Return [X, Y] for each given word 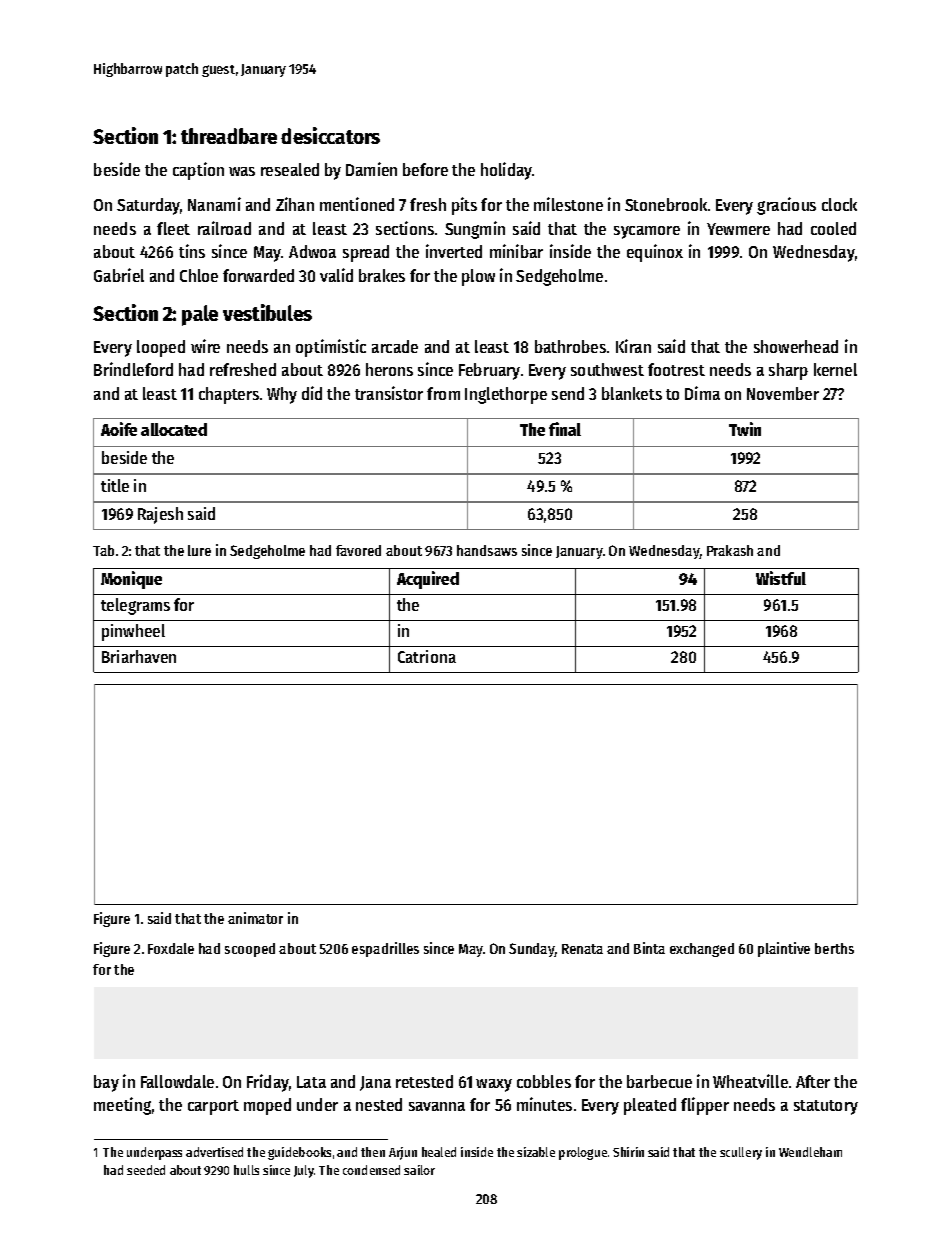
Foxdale [171, 948]
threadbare [229, 136]
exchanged [702, 950]
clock [839, 204]
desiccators [330, 135]
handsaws [487, 550]
